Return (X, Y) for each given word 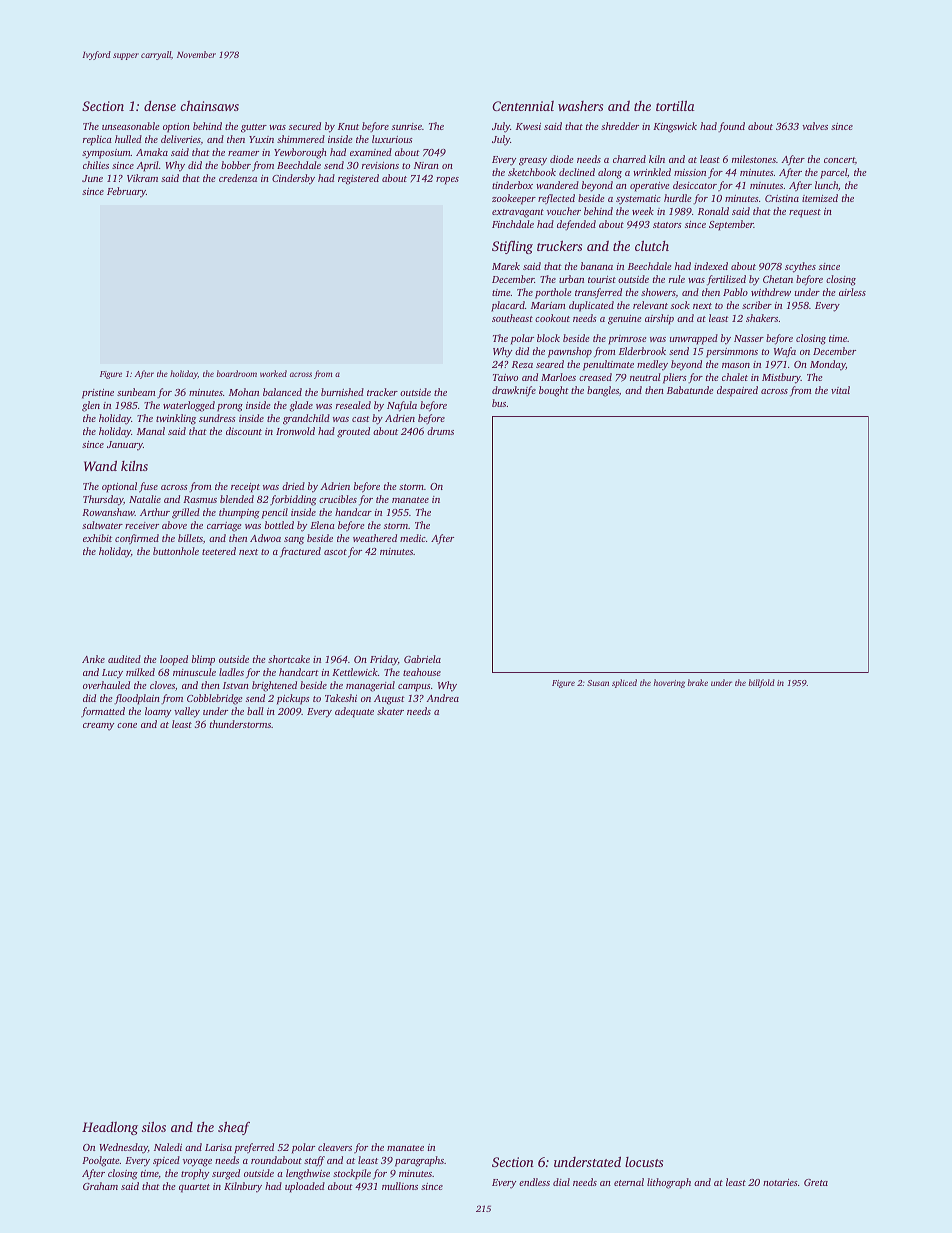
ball (255, 711)
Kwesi (528, 126)
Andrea (442, 698)
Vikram (142, 178)
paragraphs (419, 1161)
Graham (100, 1186)
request (805, 213)
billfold (762, 683)
